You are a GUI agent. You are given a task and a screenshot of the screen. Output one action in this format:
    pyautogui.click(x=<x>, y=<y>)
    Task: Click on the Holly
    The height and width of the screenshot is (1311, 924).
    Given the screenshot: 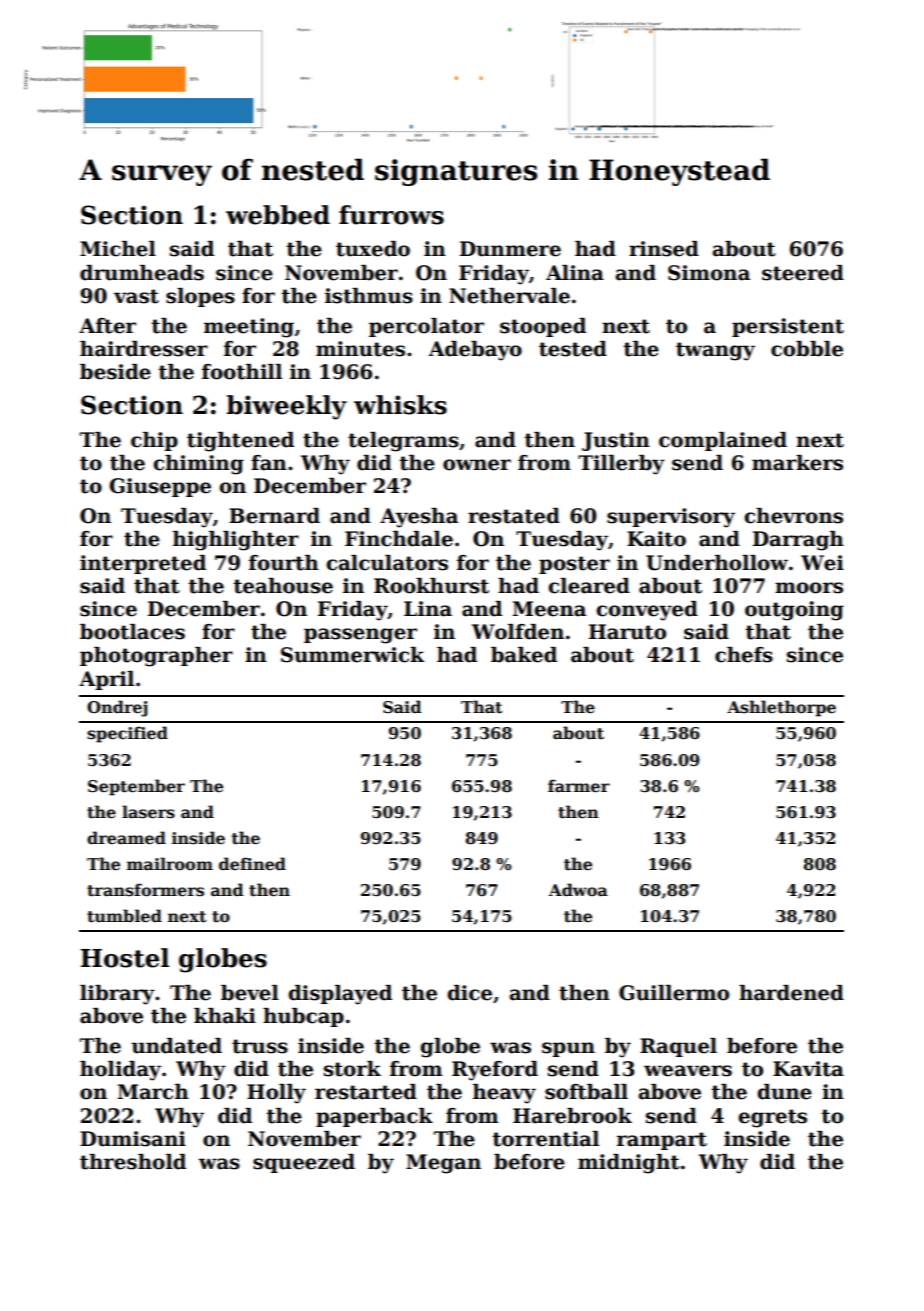 What is the action you would take?
    pyautogui.click(x=276, y=1094)
